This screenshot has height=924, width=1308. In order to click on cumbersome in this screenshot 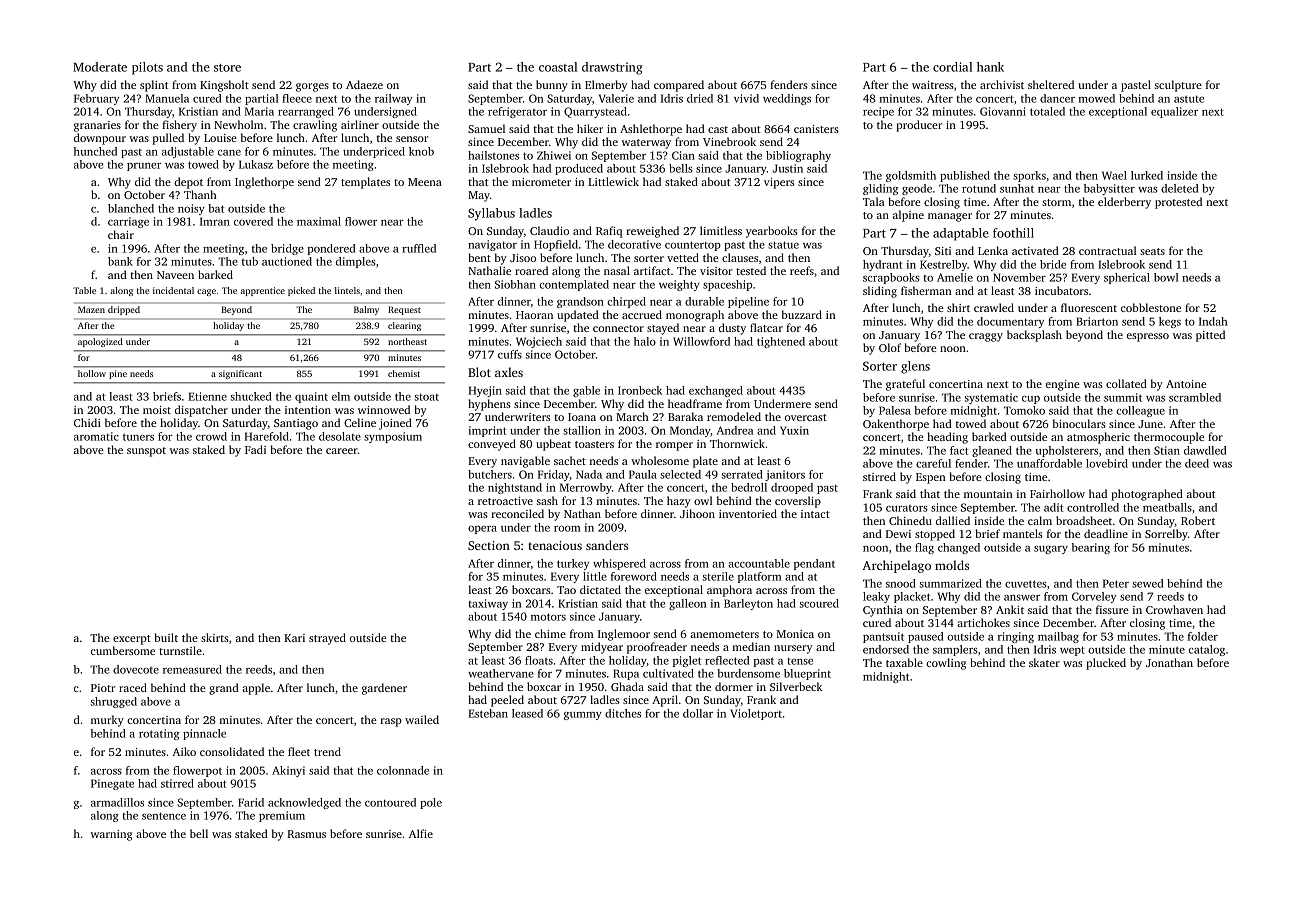, I will do `click(123, 650)`.
